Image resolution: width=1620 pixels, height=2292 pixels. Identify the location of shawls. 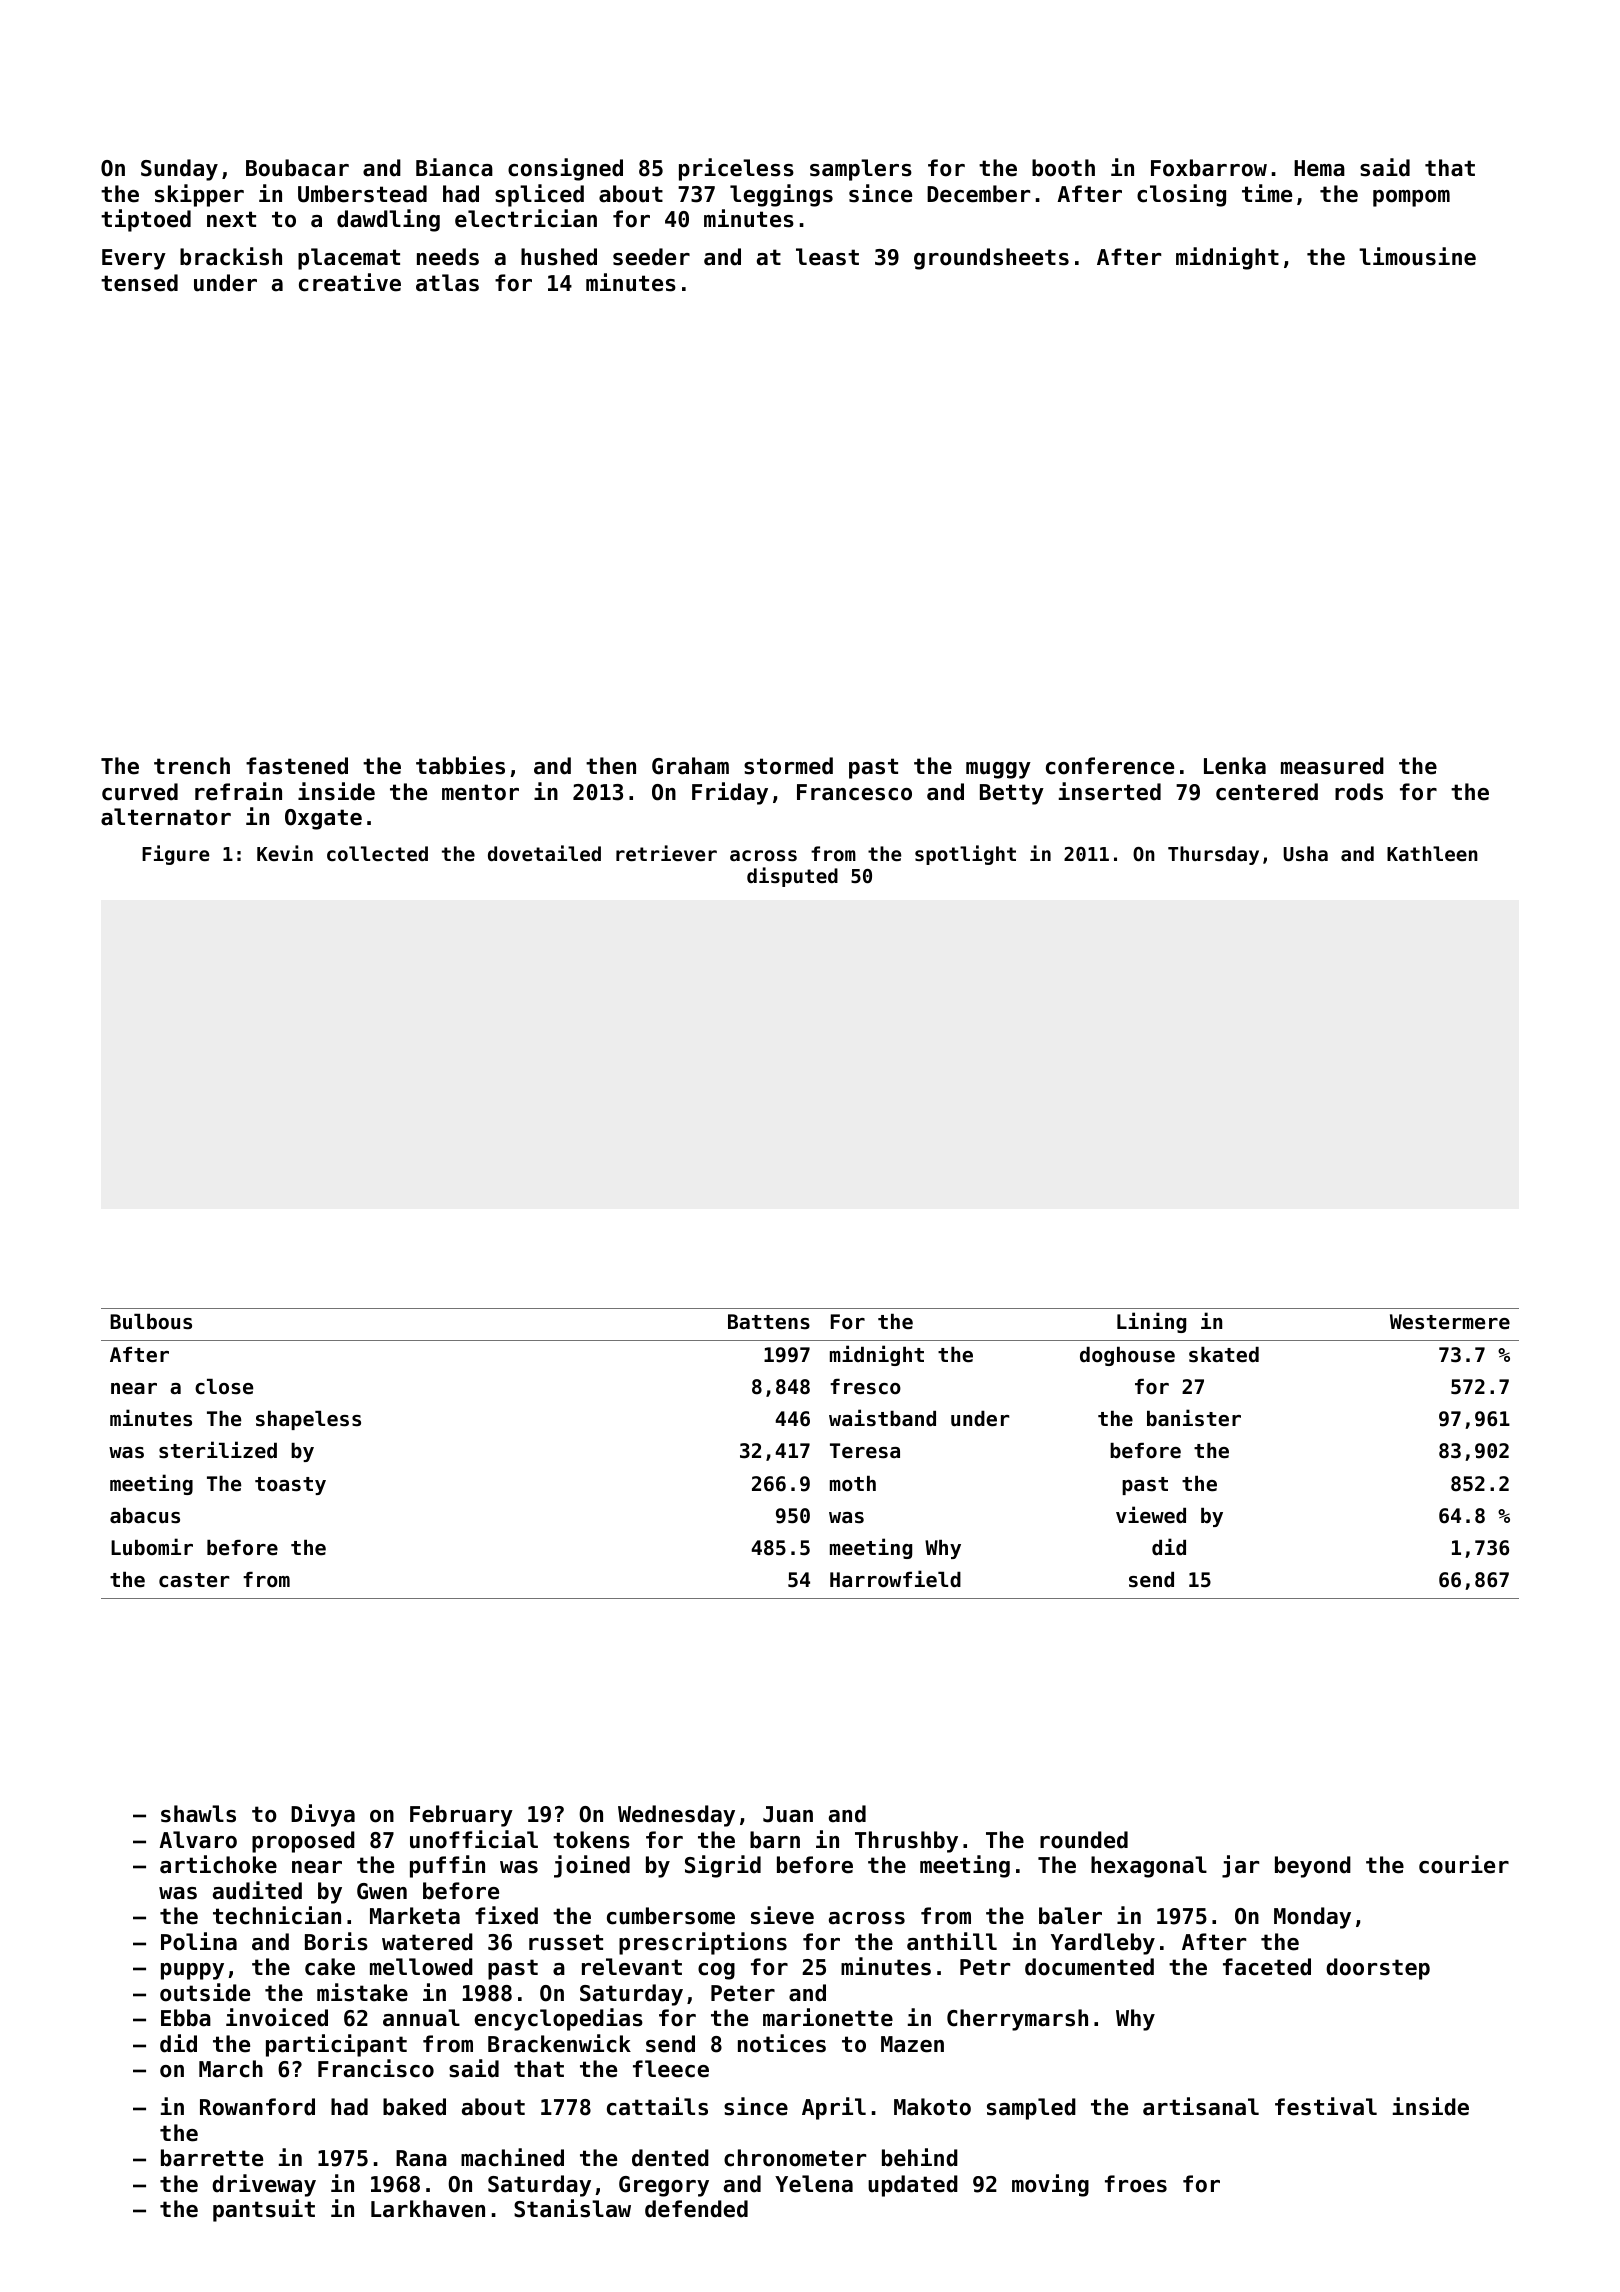
(198, 1814).
